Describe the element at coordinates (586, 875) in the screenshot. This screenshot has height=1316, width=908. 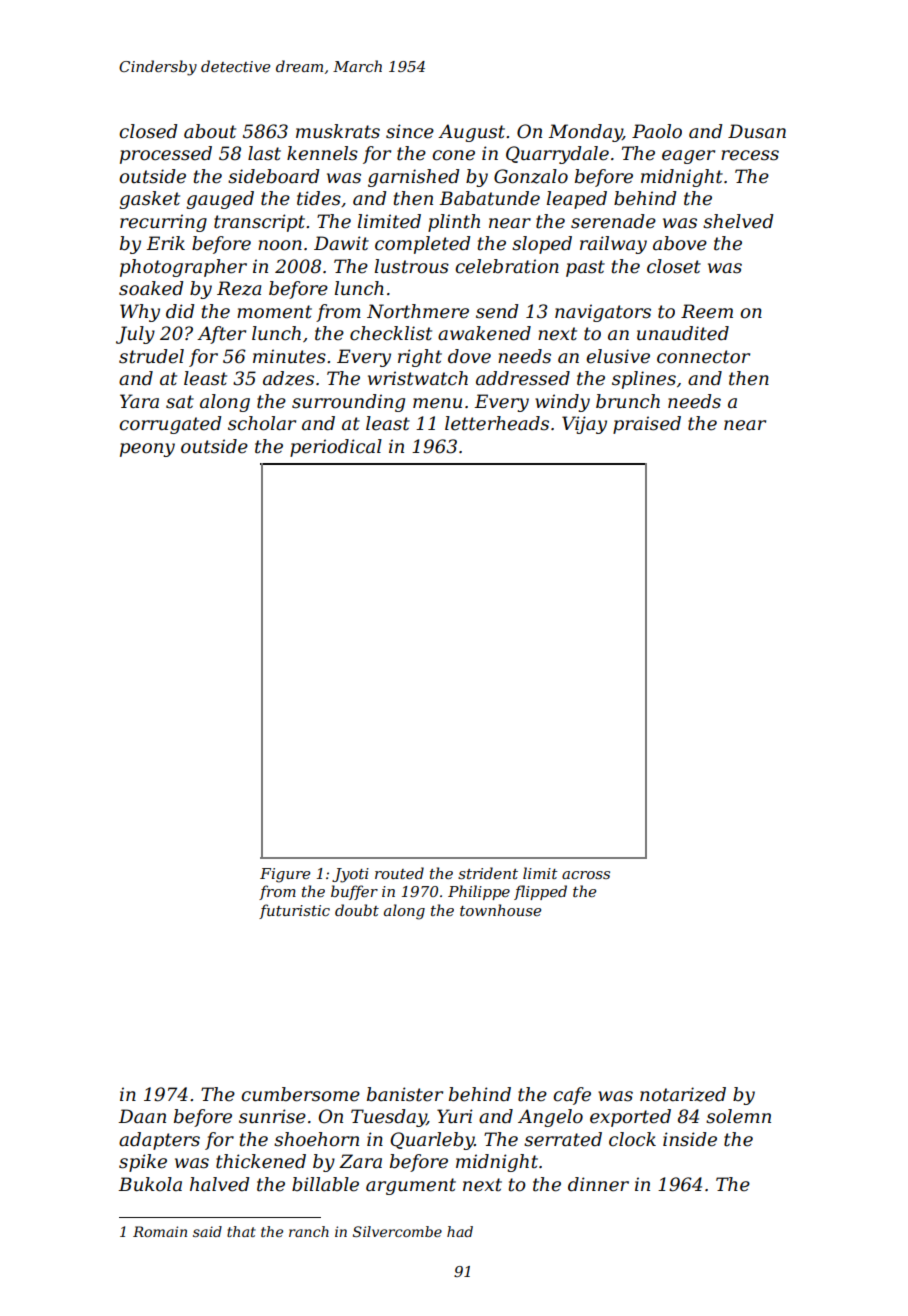
I see `across` at that location.
